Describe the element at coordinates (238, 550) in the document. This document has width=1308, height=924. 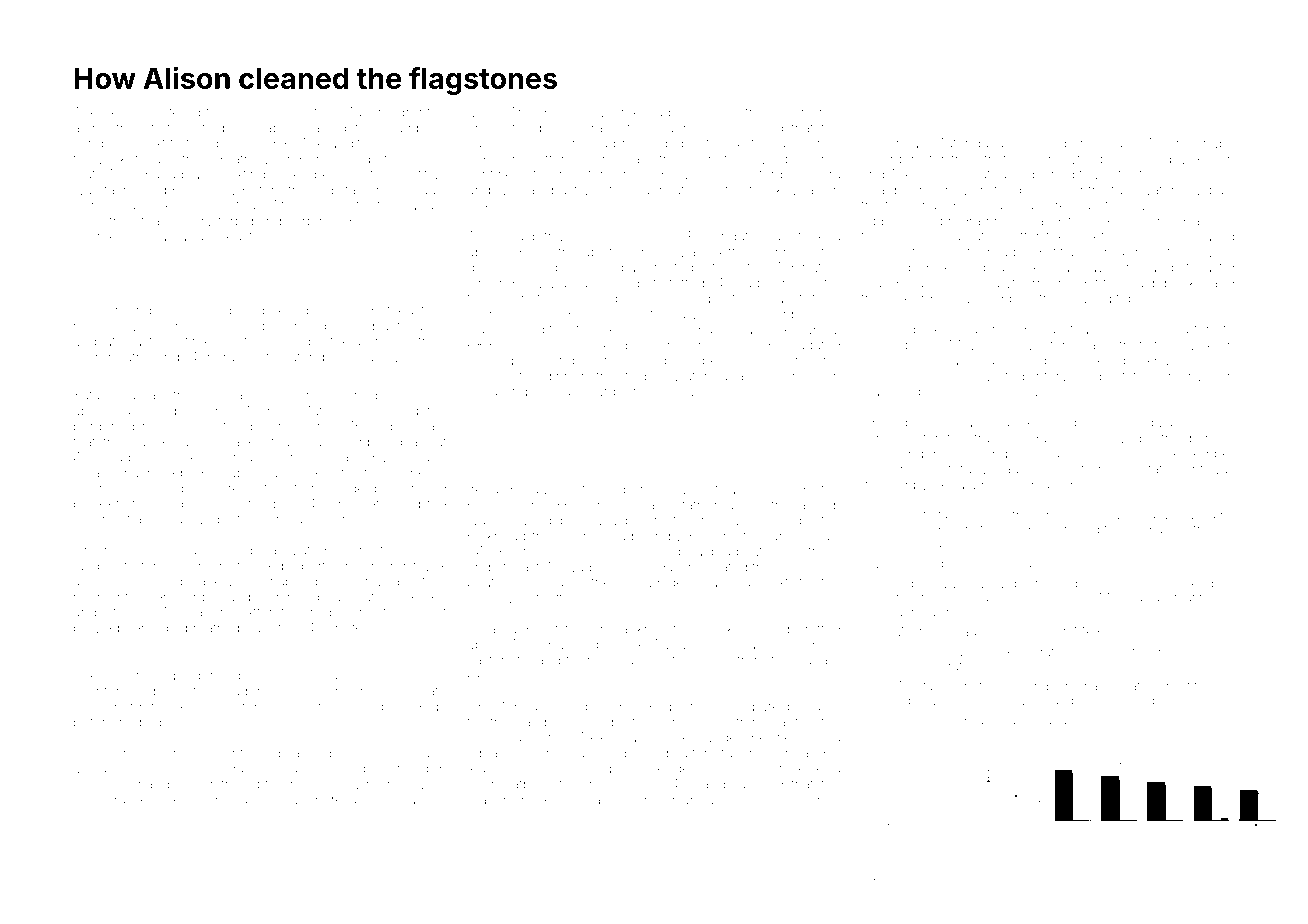
I see `Jacob` at that location.
